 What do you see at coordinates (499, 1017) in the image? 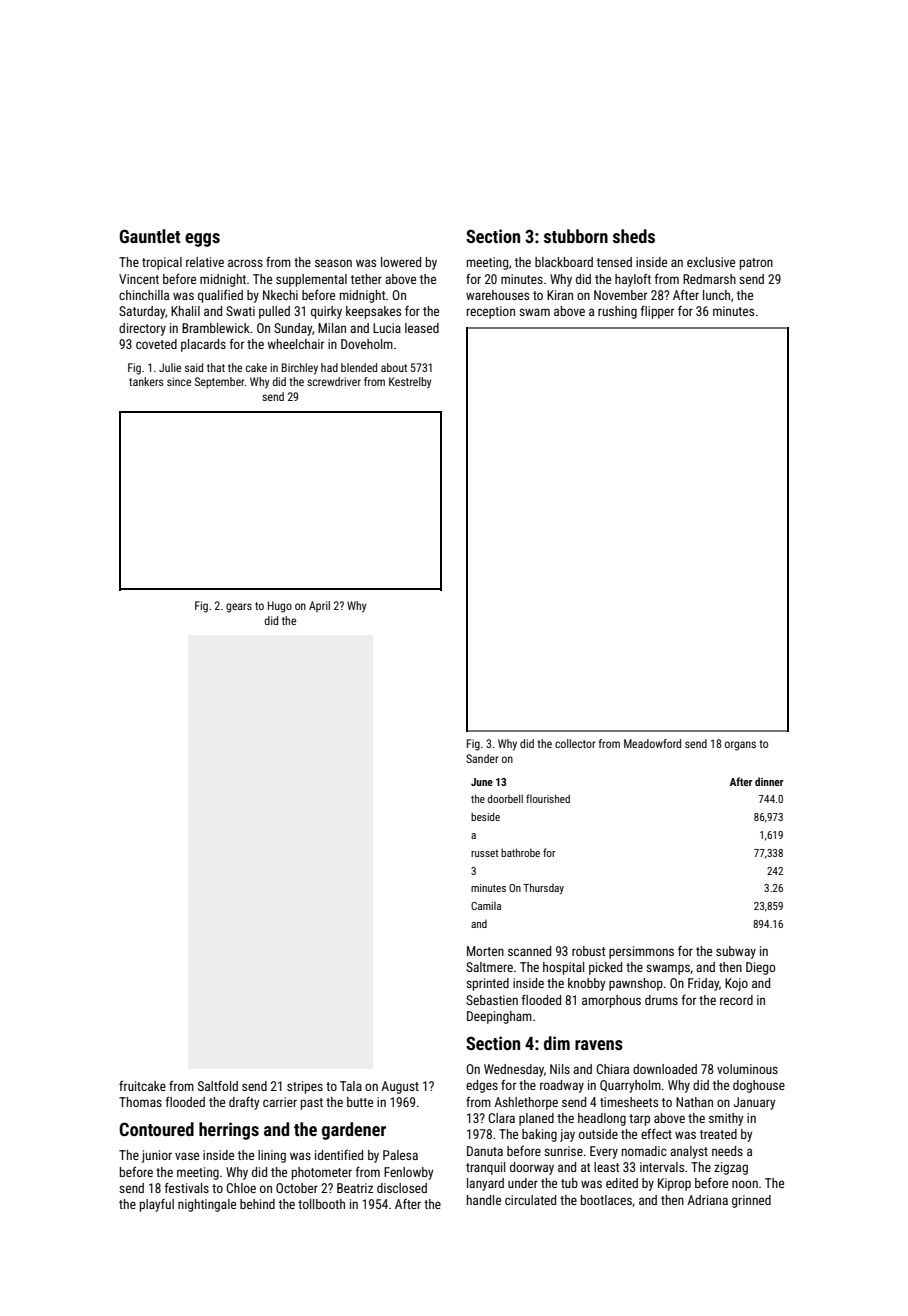
I see `Deepingham` at bounding box center [499, 1017].
